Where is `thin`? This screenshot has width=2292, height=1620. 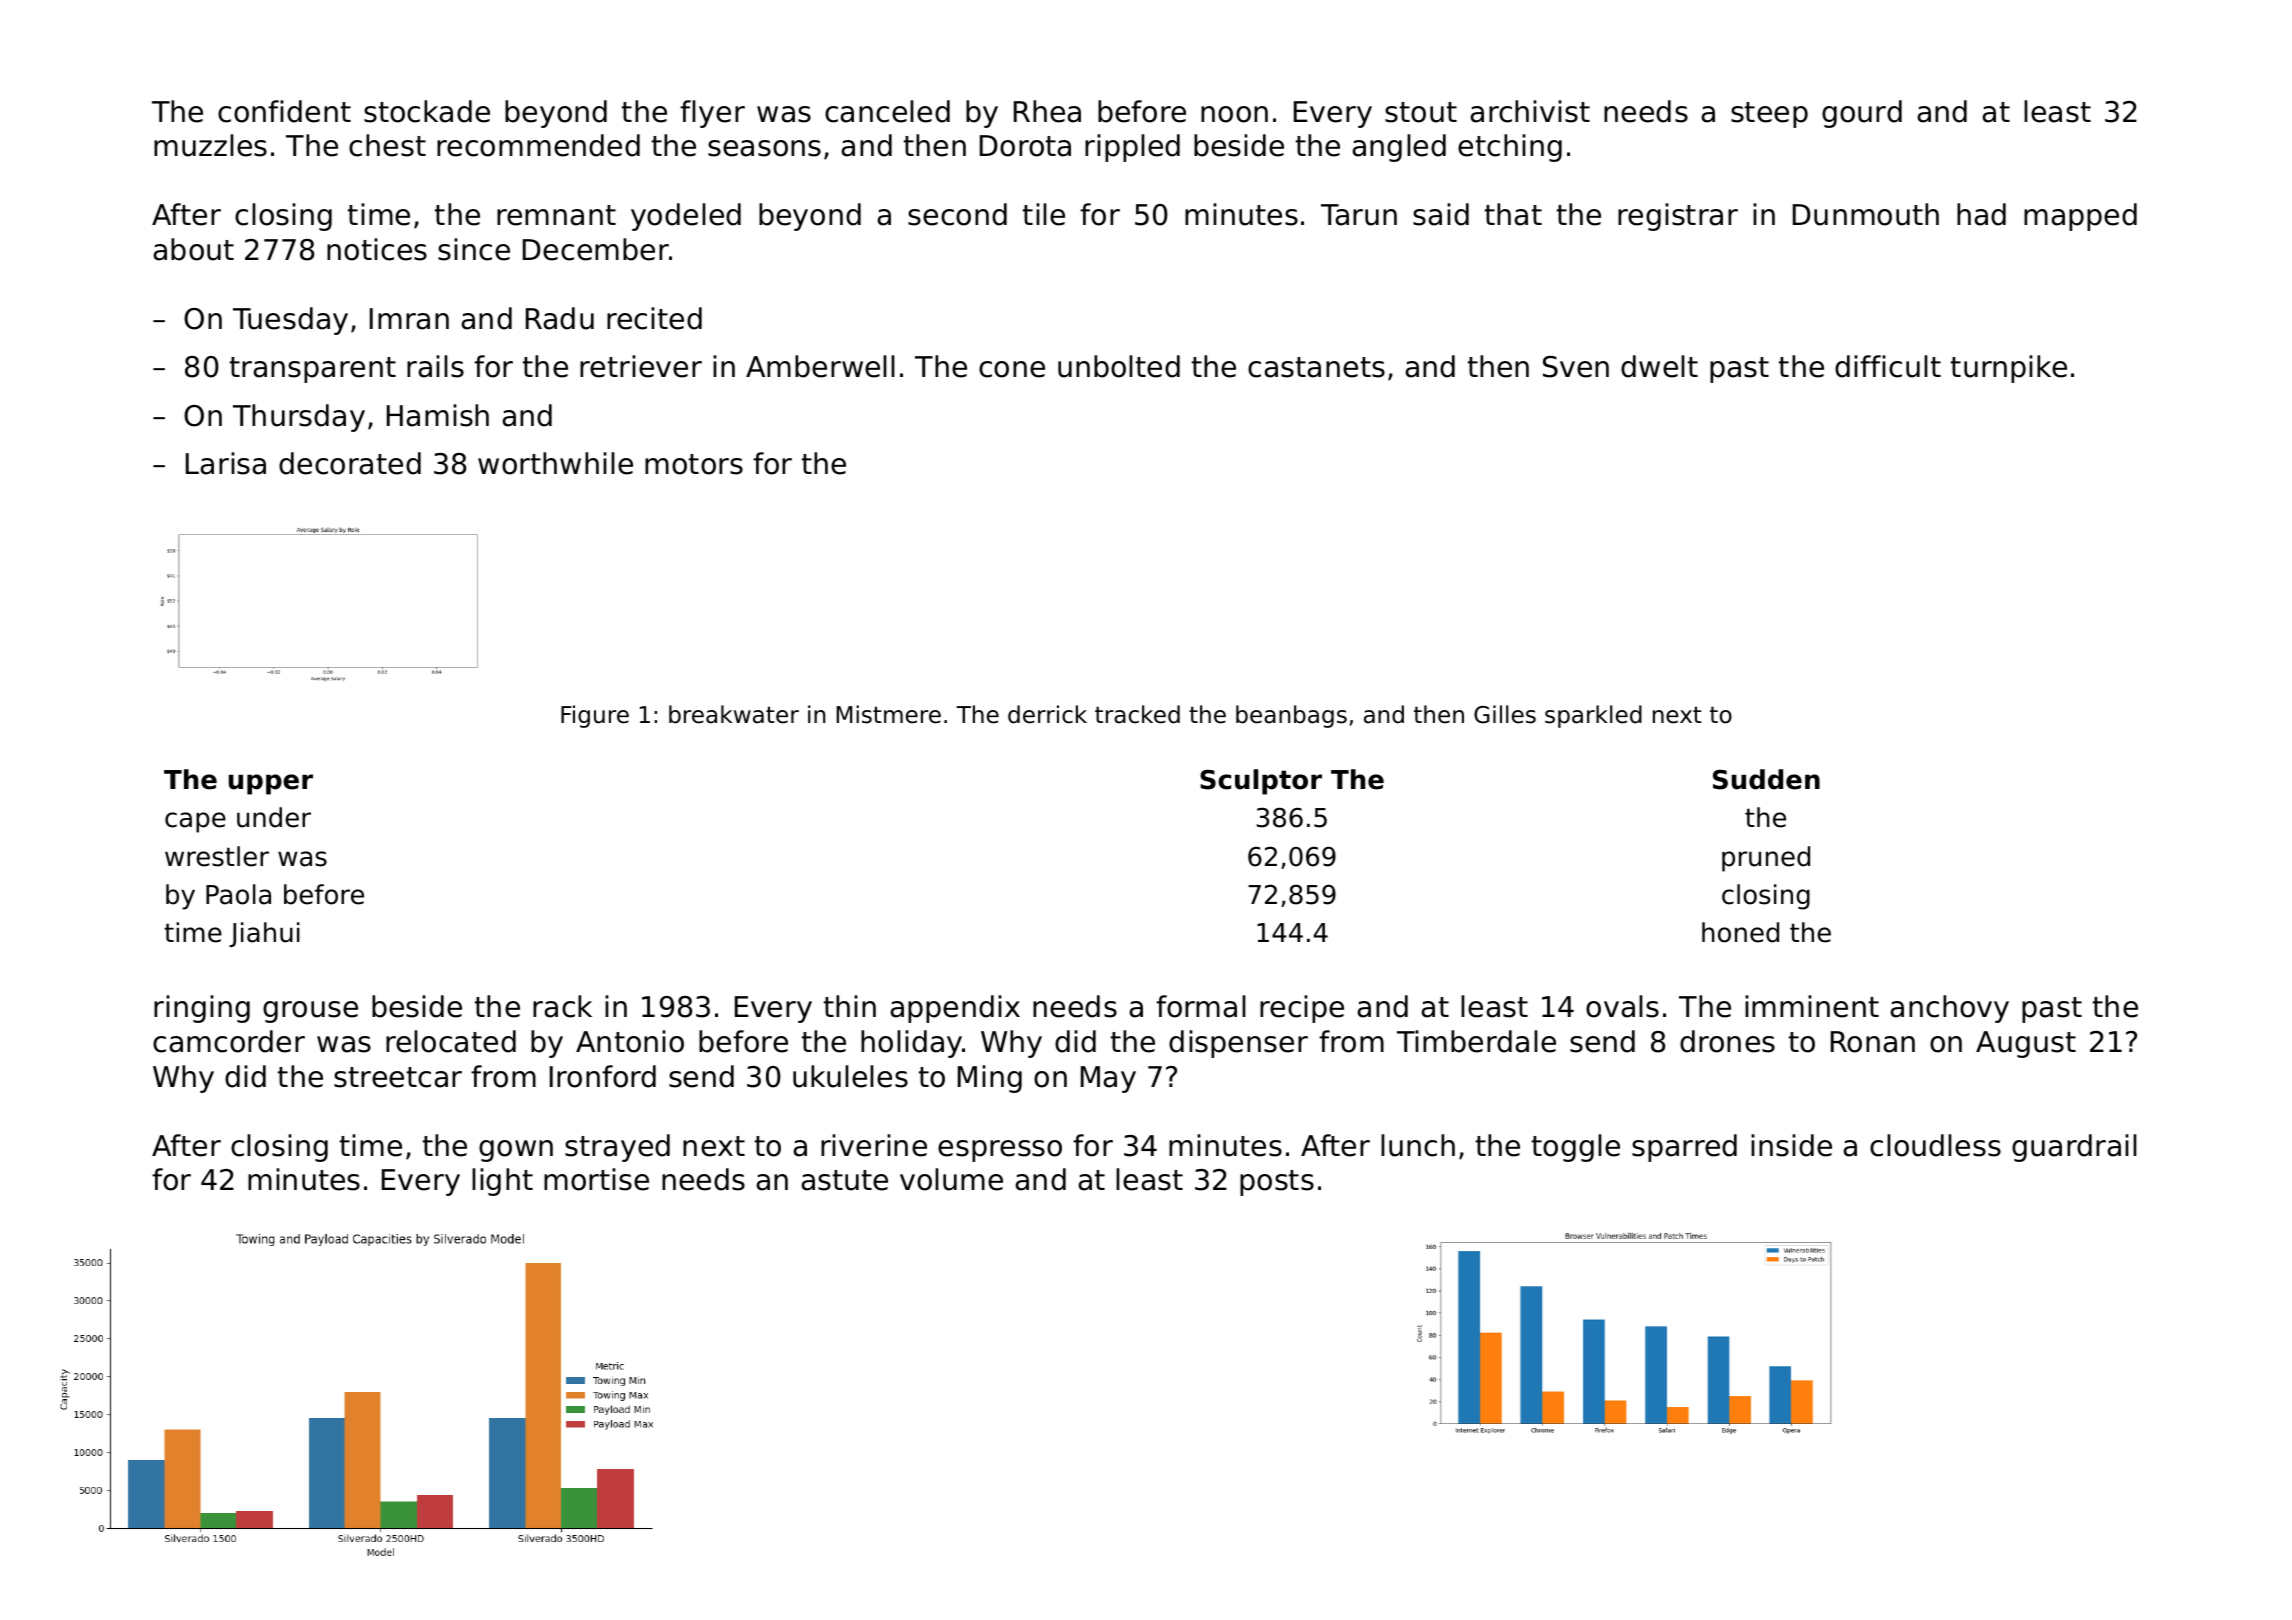
thin is located at coordinates (850, 1006).
